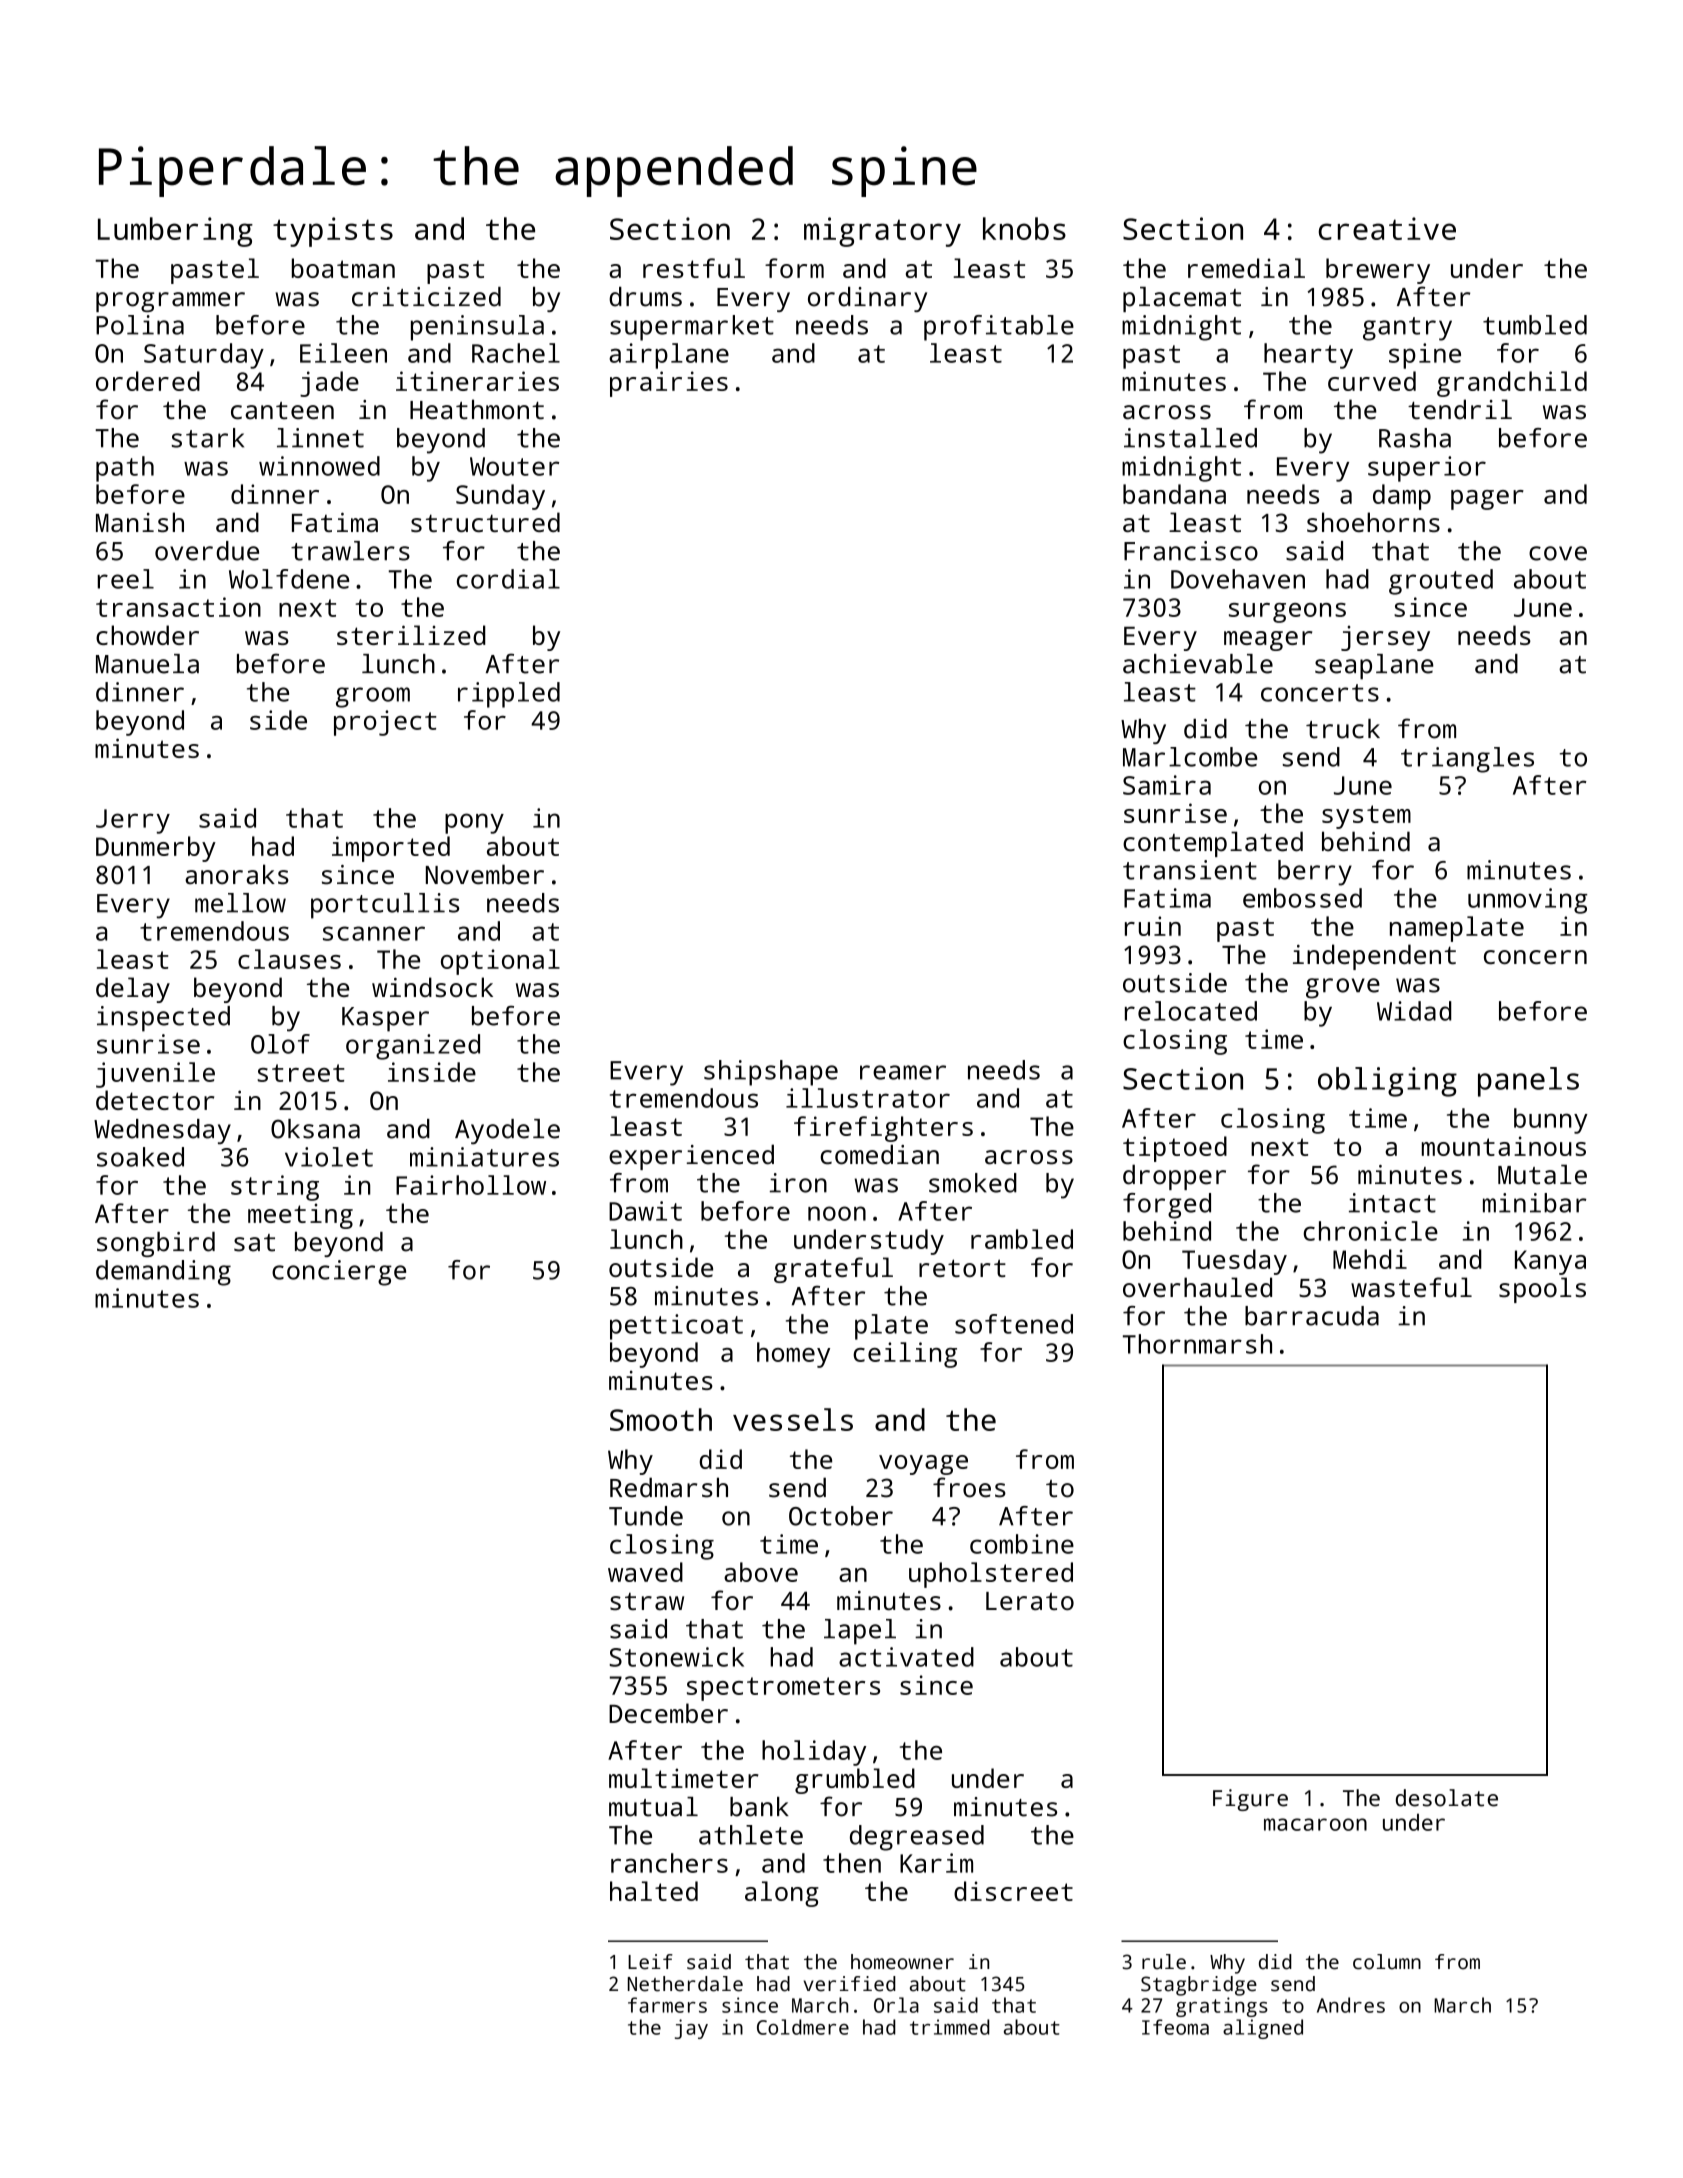 The height and width of the screenshot is (2178, 1683). What do you see at coordinates (1312, 1316) in the screenshot?
I see `barracuda` at bounding box center [1312, 1316].
